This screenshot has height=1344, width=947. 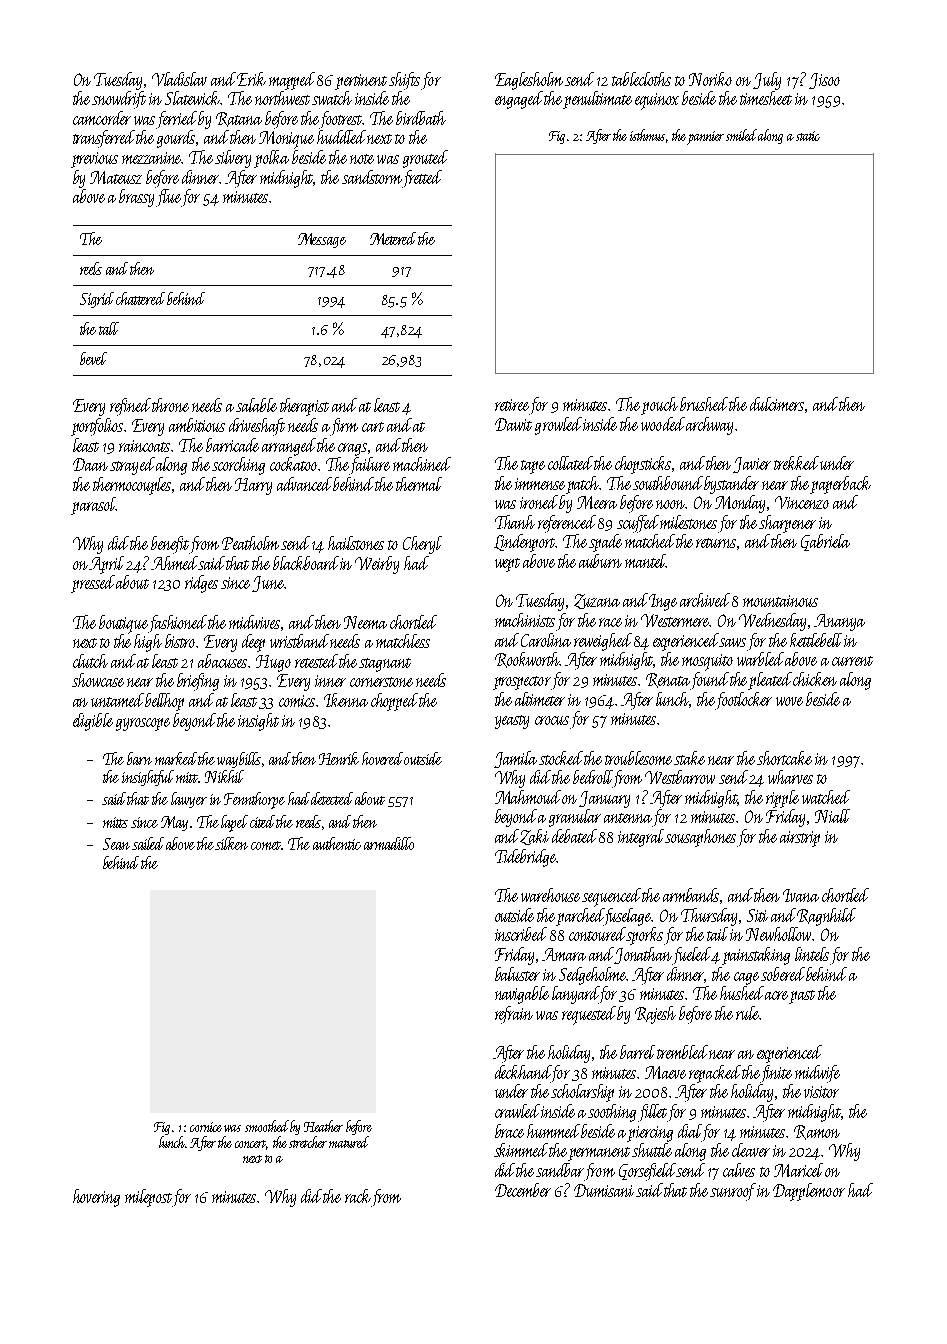 I want to click on Eaglesholm, so click(x=529, y=81).
